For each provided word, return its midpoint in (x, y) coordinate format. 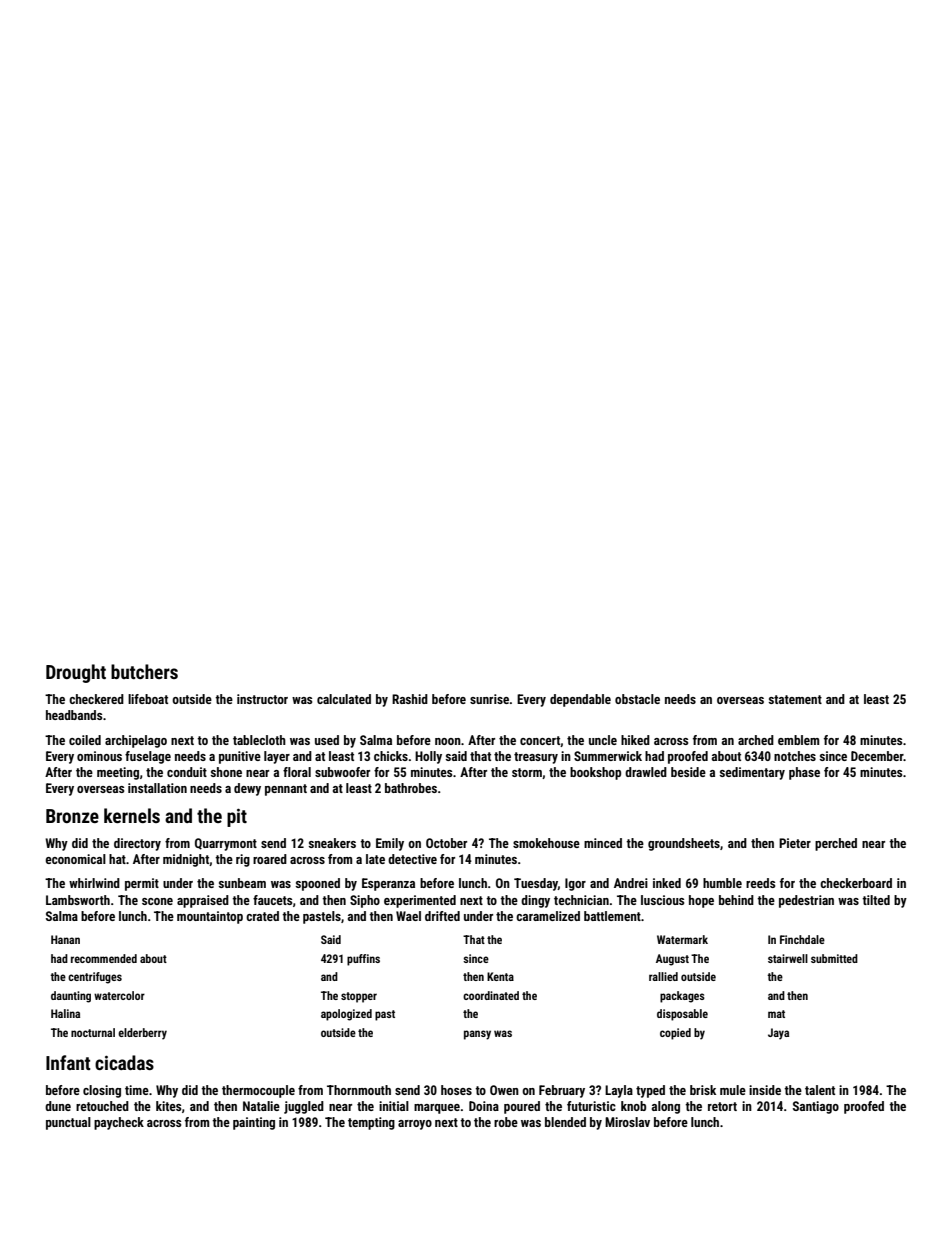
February (562, 1091)
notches (795, 756)
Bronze (72, 816)
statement (795, 699)
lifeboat (148, 699)
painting (254, 1123)
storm (527, 772)
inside (765, 1090)
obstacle (637, 699)
